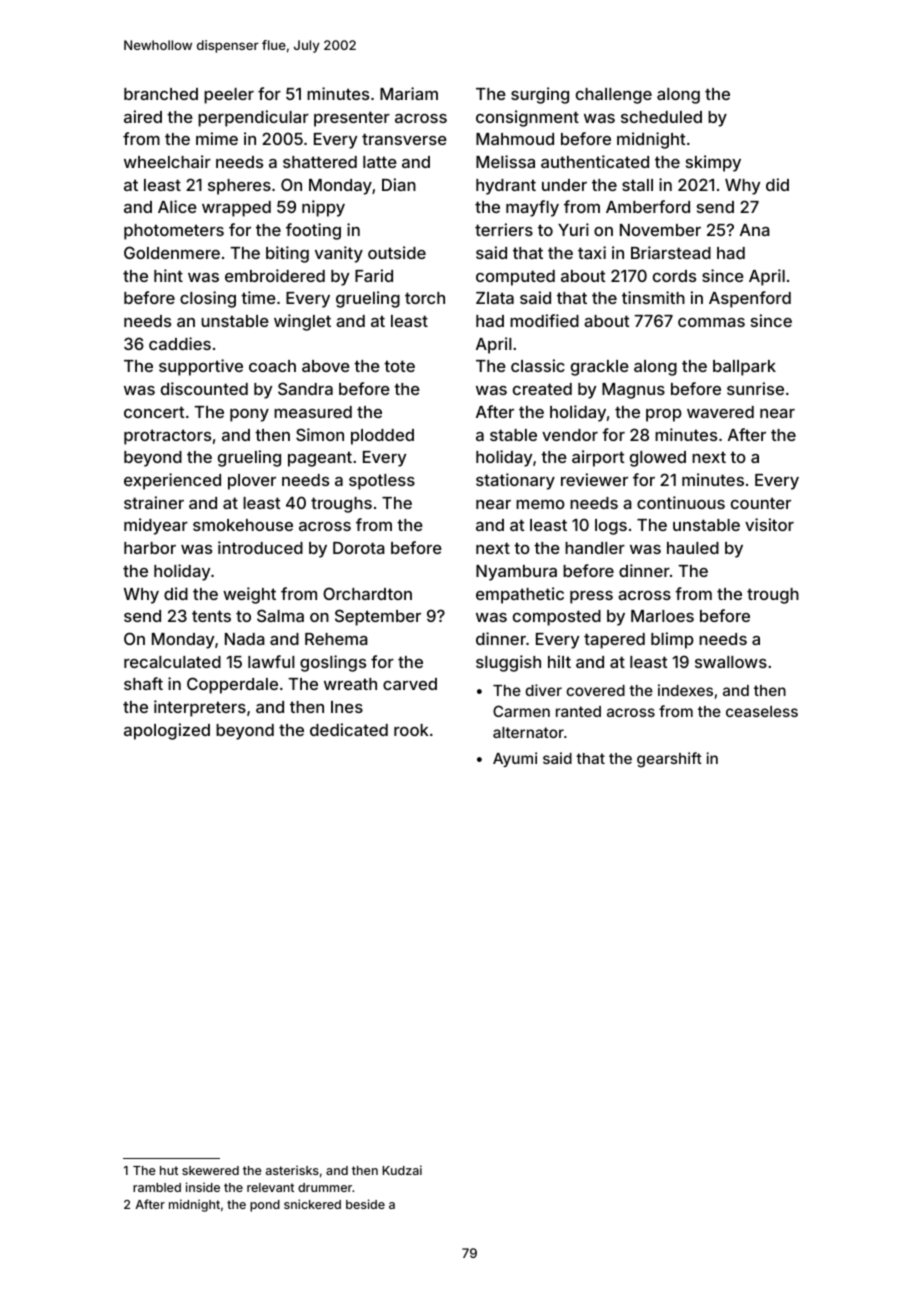 The width and height of the document is (924, 1308). Describe the element at coordinates (661, 117) in the document. I see `scheduled` at that location.
